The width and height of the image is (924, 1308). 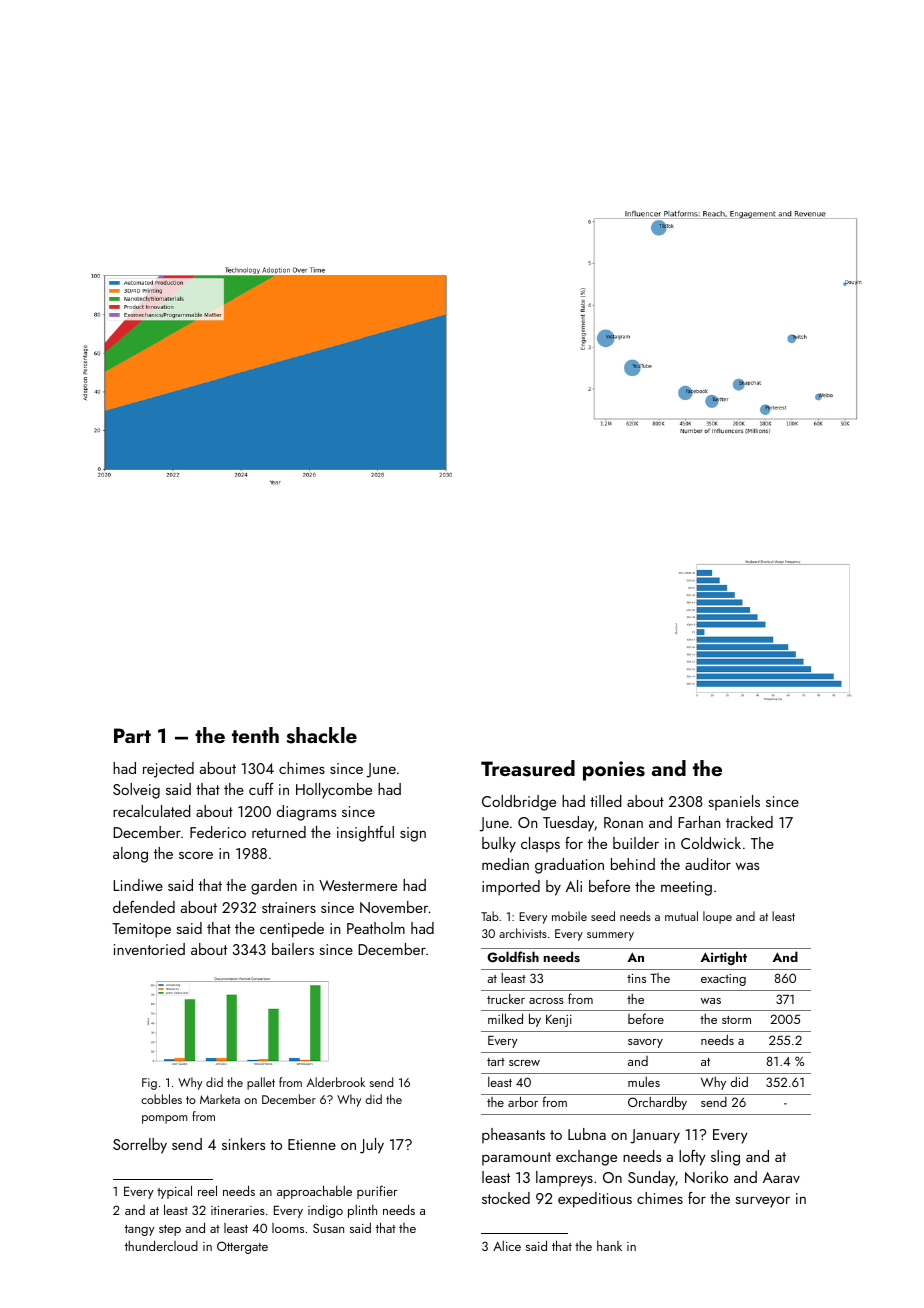 I want to click on Susan, so click(x=328, y=1228).
